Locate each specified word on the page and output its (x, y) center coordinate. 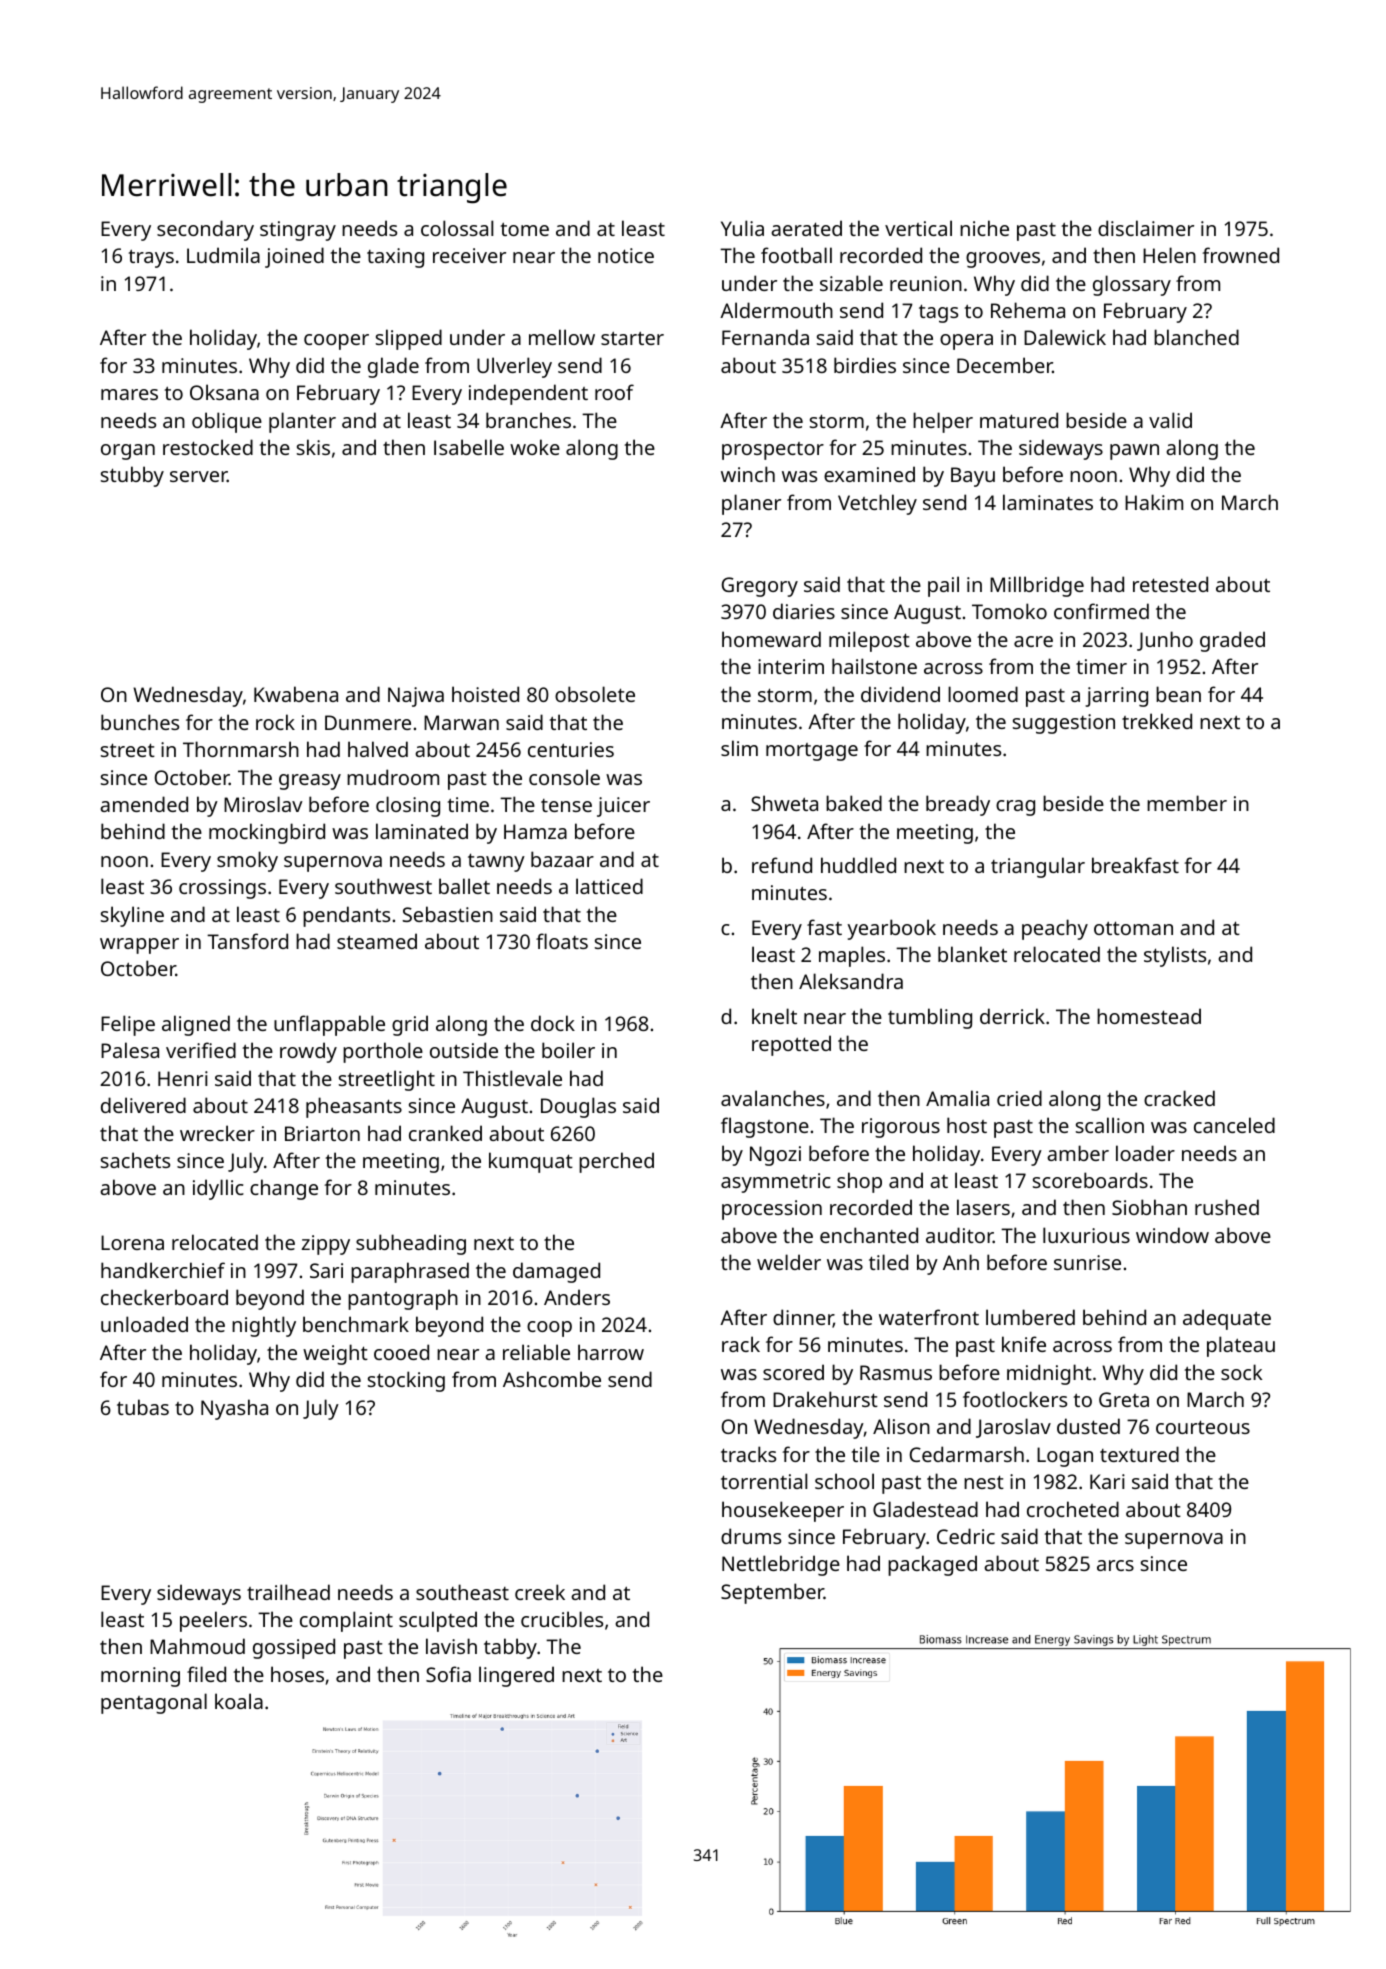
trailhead (288, 1592)
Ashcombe (552, 1379)
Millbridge (1037, 586)
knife (1024, 1344)
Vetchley (877, 504)
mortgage (812, 752)
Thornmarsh (241, 749)
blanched (1196, 337)
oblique (227, 422)
